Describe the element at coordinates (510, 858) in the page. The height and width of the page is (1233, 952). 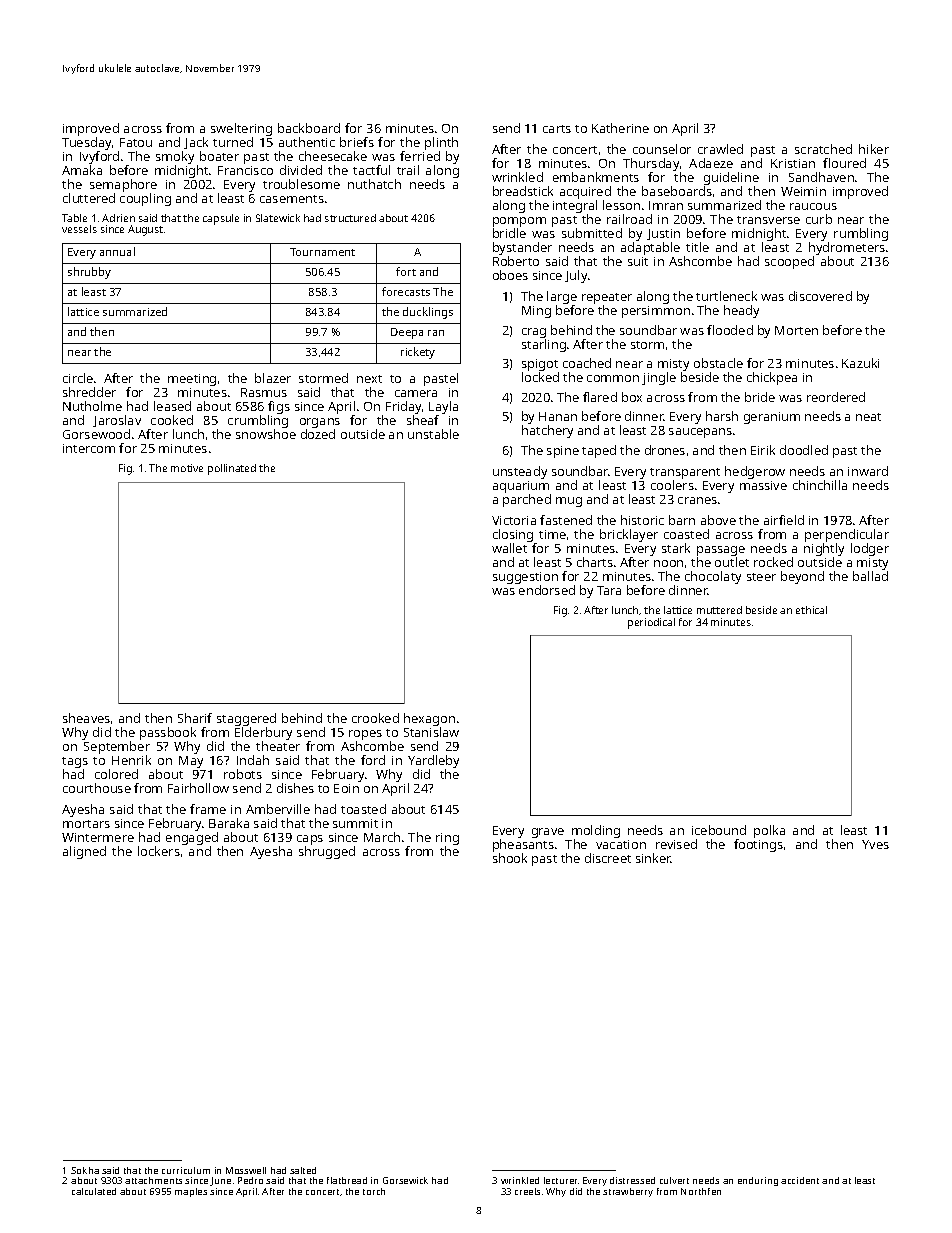
I see `shook` at that location.
